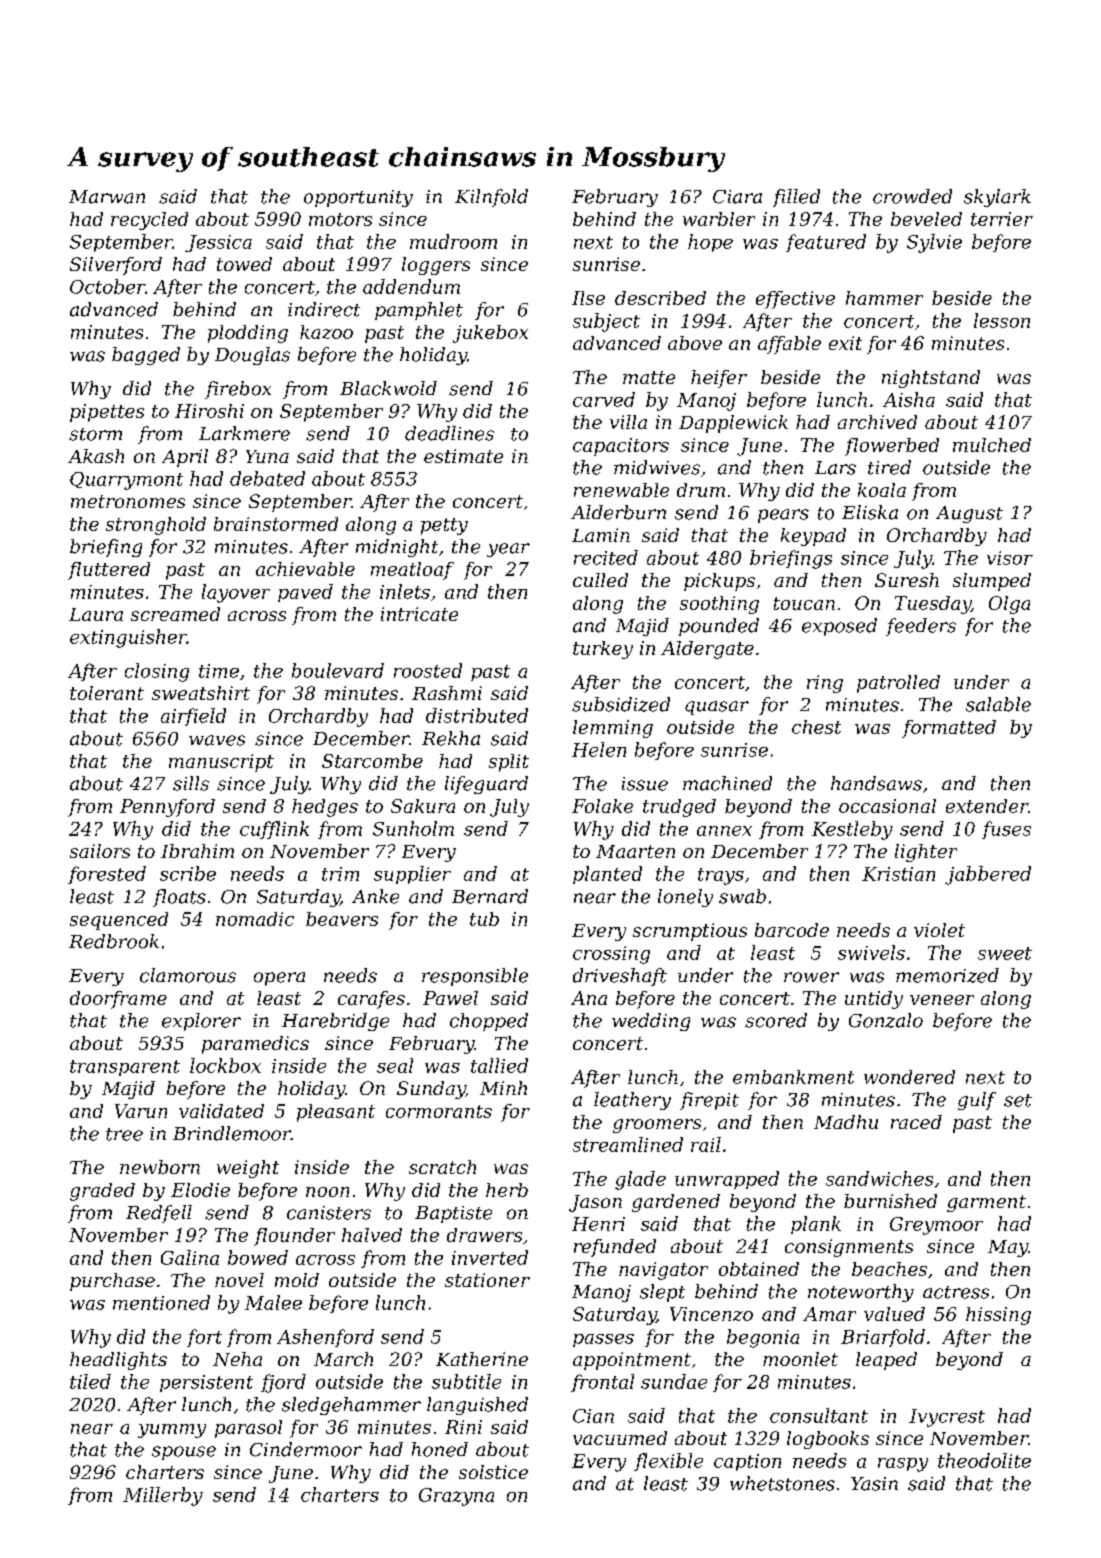  Describe the element at coordinates (482, 1359) in the image. I see `Katherine` at that location.
